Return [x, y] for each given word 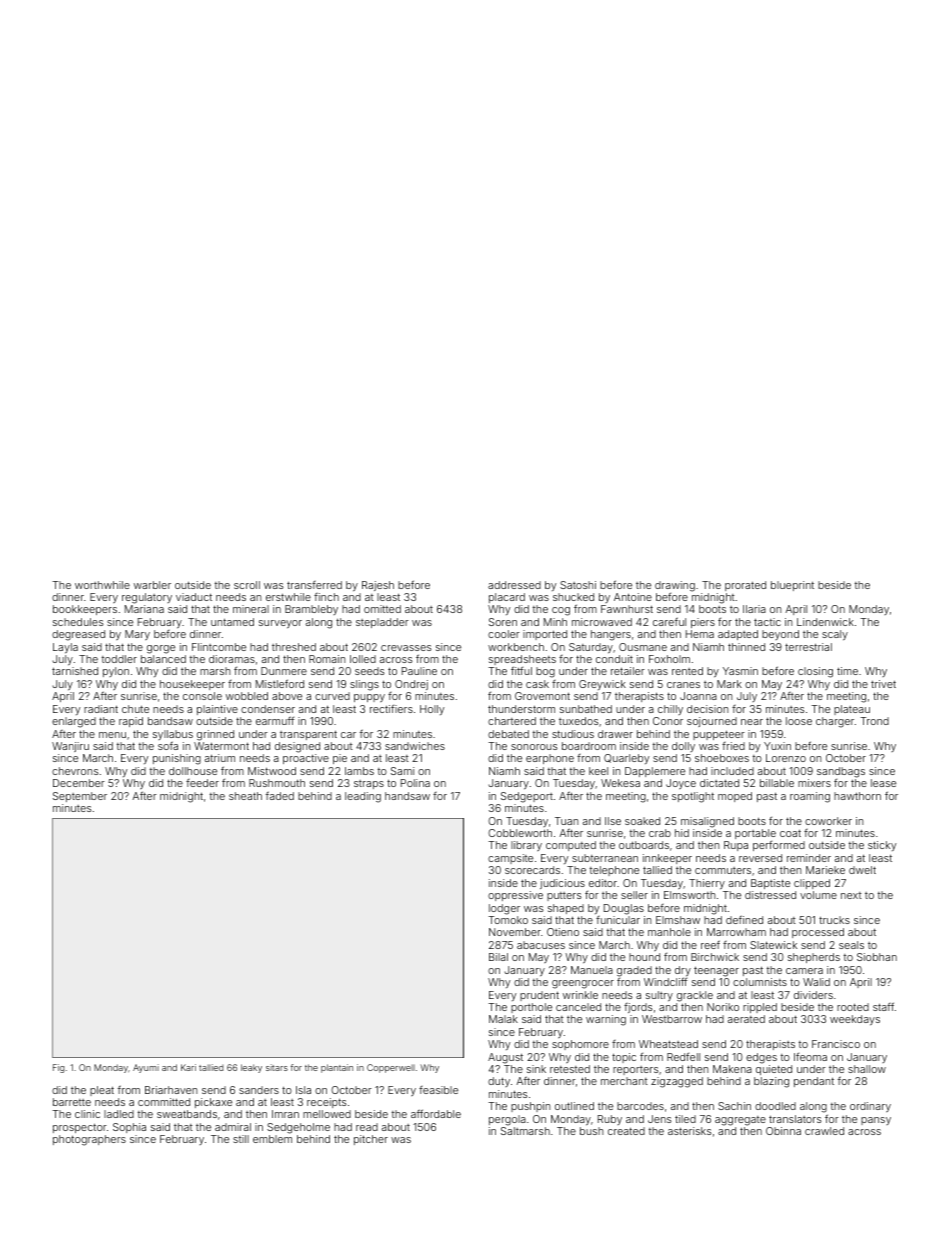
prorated [745, 586]
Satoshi [578, 585]
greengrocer [583, 984]
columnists [760, 982]
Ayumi [146, 1068]
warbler [152, 585]
